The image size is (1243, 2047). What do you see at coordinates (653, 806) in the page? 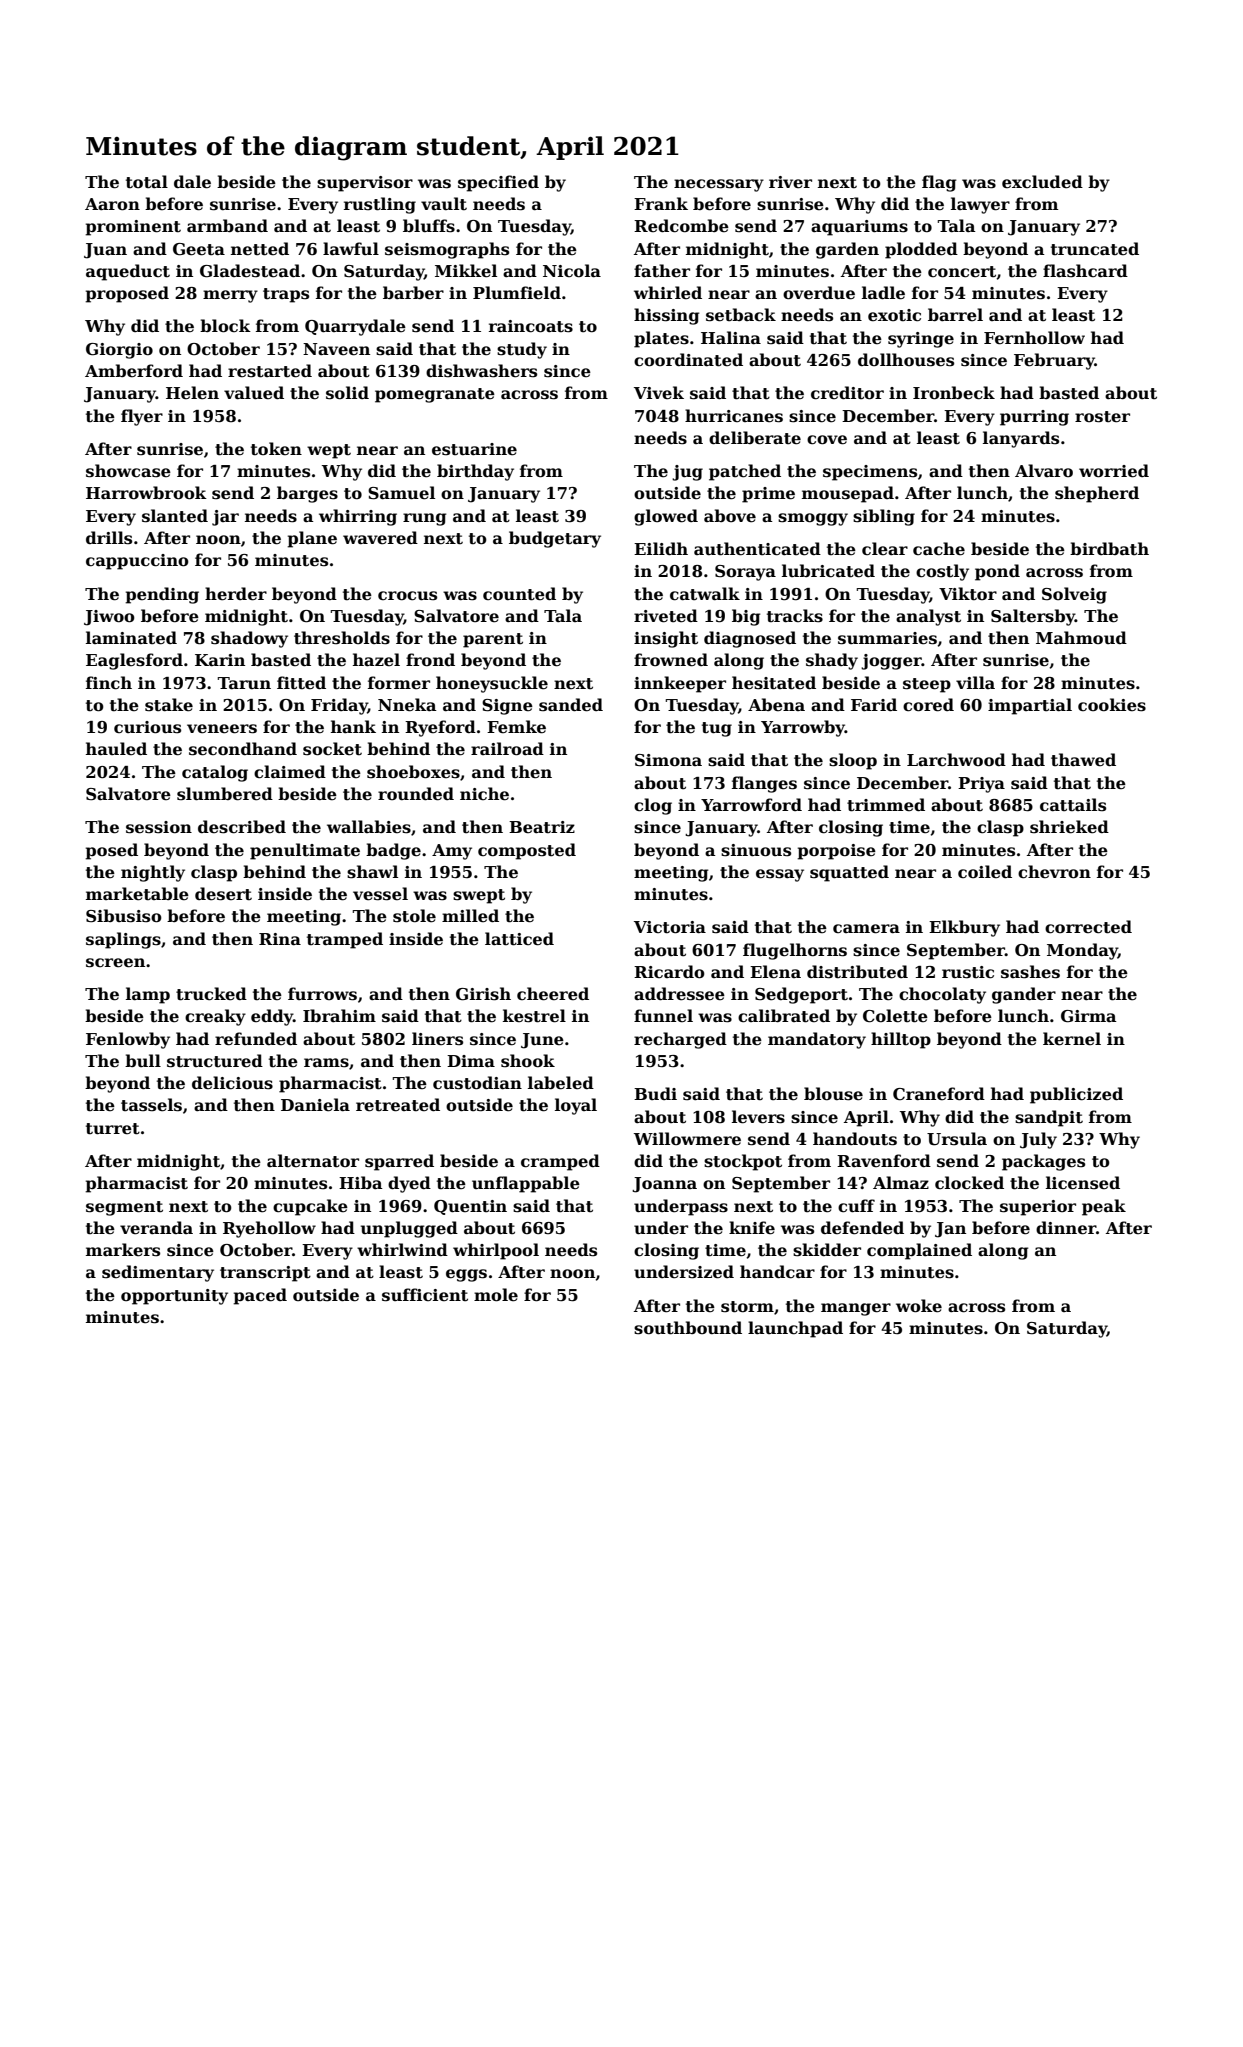
I see `clog` at bounding box center [653, 806].
